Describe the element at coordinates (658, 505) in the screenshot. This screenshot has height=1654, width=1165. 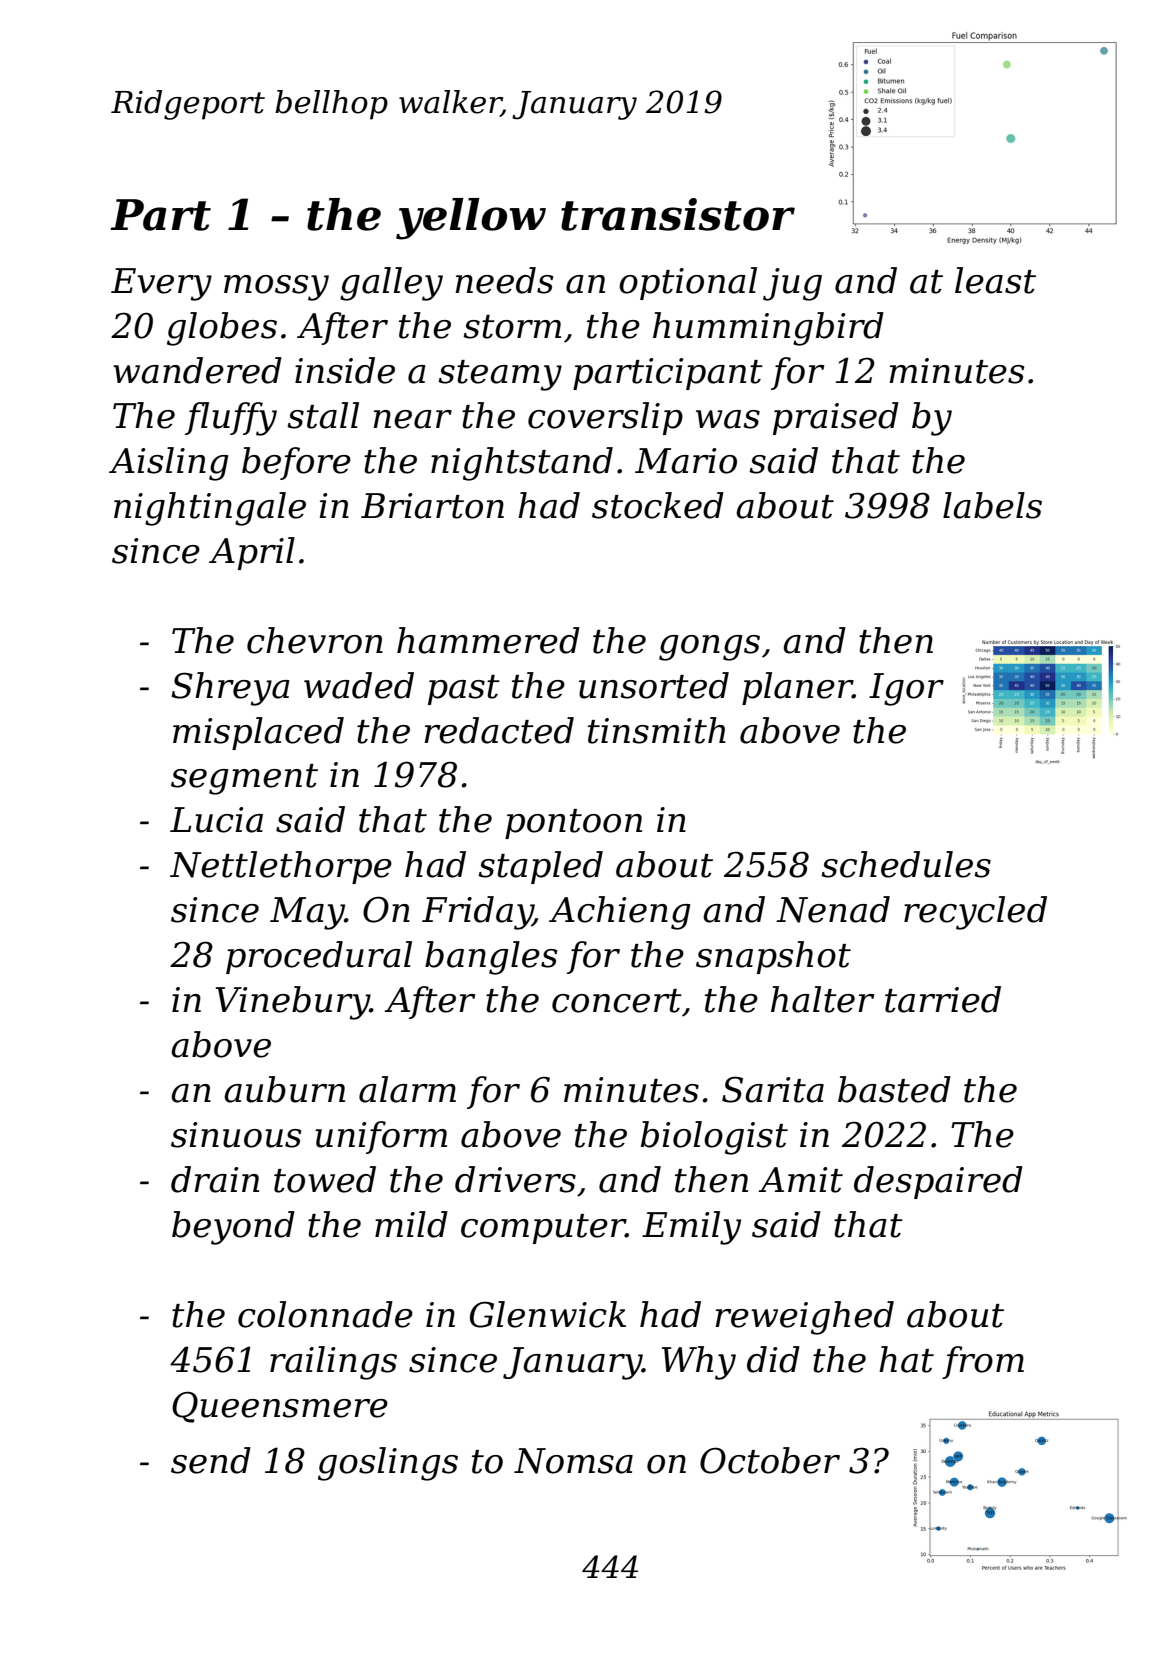
I see `stocked` at that location.
